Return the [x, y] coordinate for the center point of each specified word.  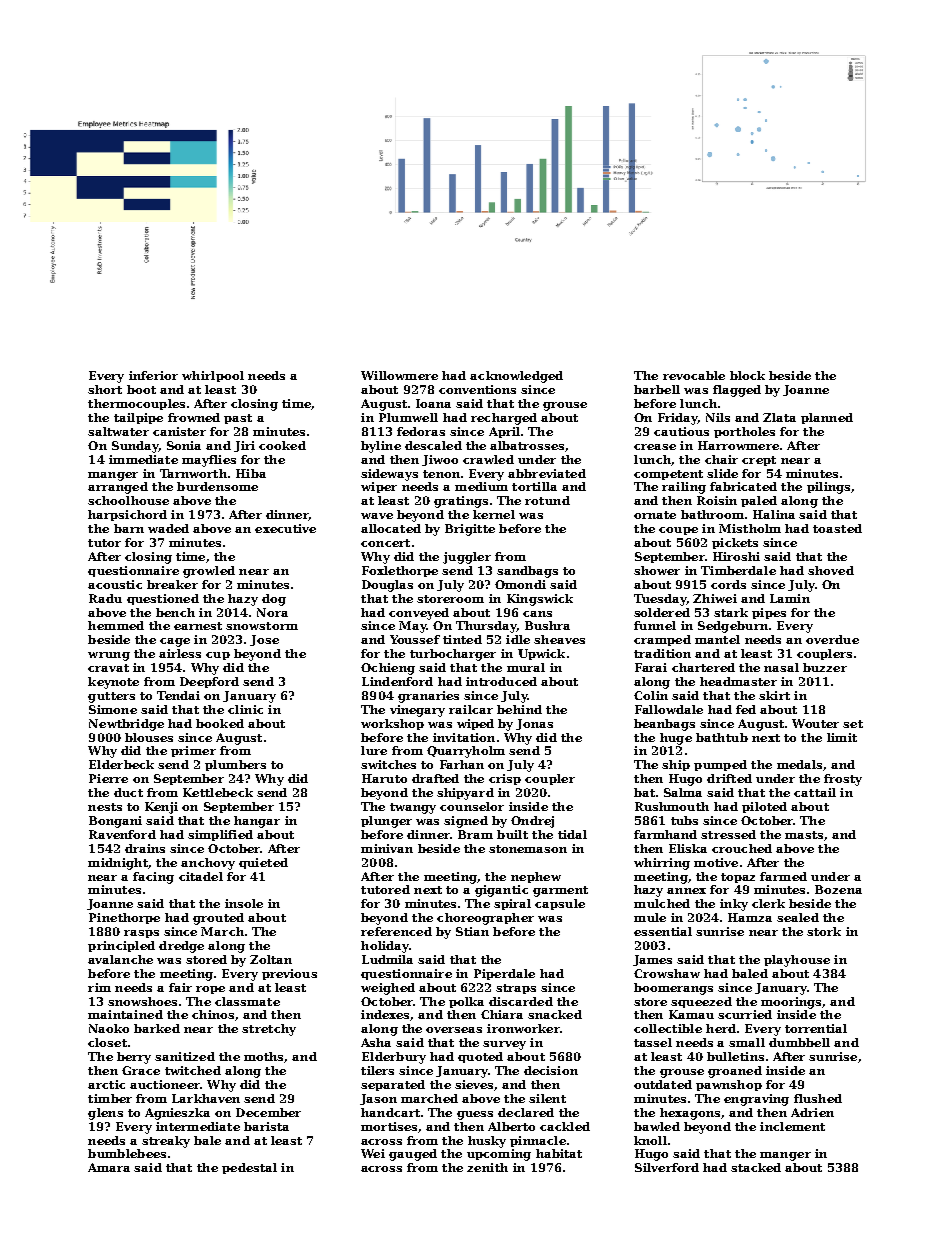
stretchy [269, 1030]
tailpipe [138, 418]
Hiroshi [736, 556]
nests [105, 807]
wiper [379, 487]
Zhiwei [715, 598]
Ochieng [388, 669]
